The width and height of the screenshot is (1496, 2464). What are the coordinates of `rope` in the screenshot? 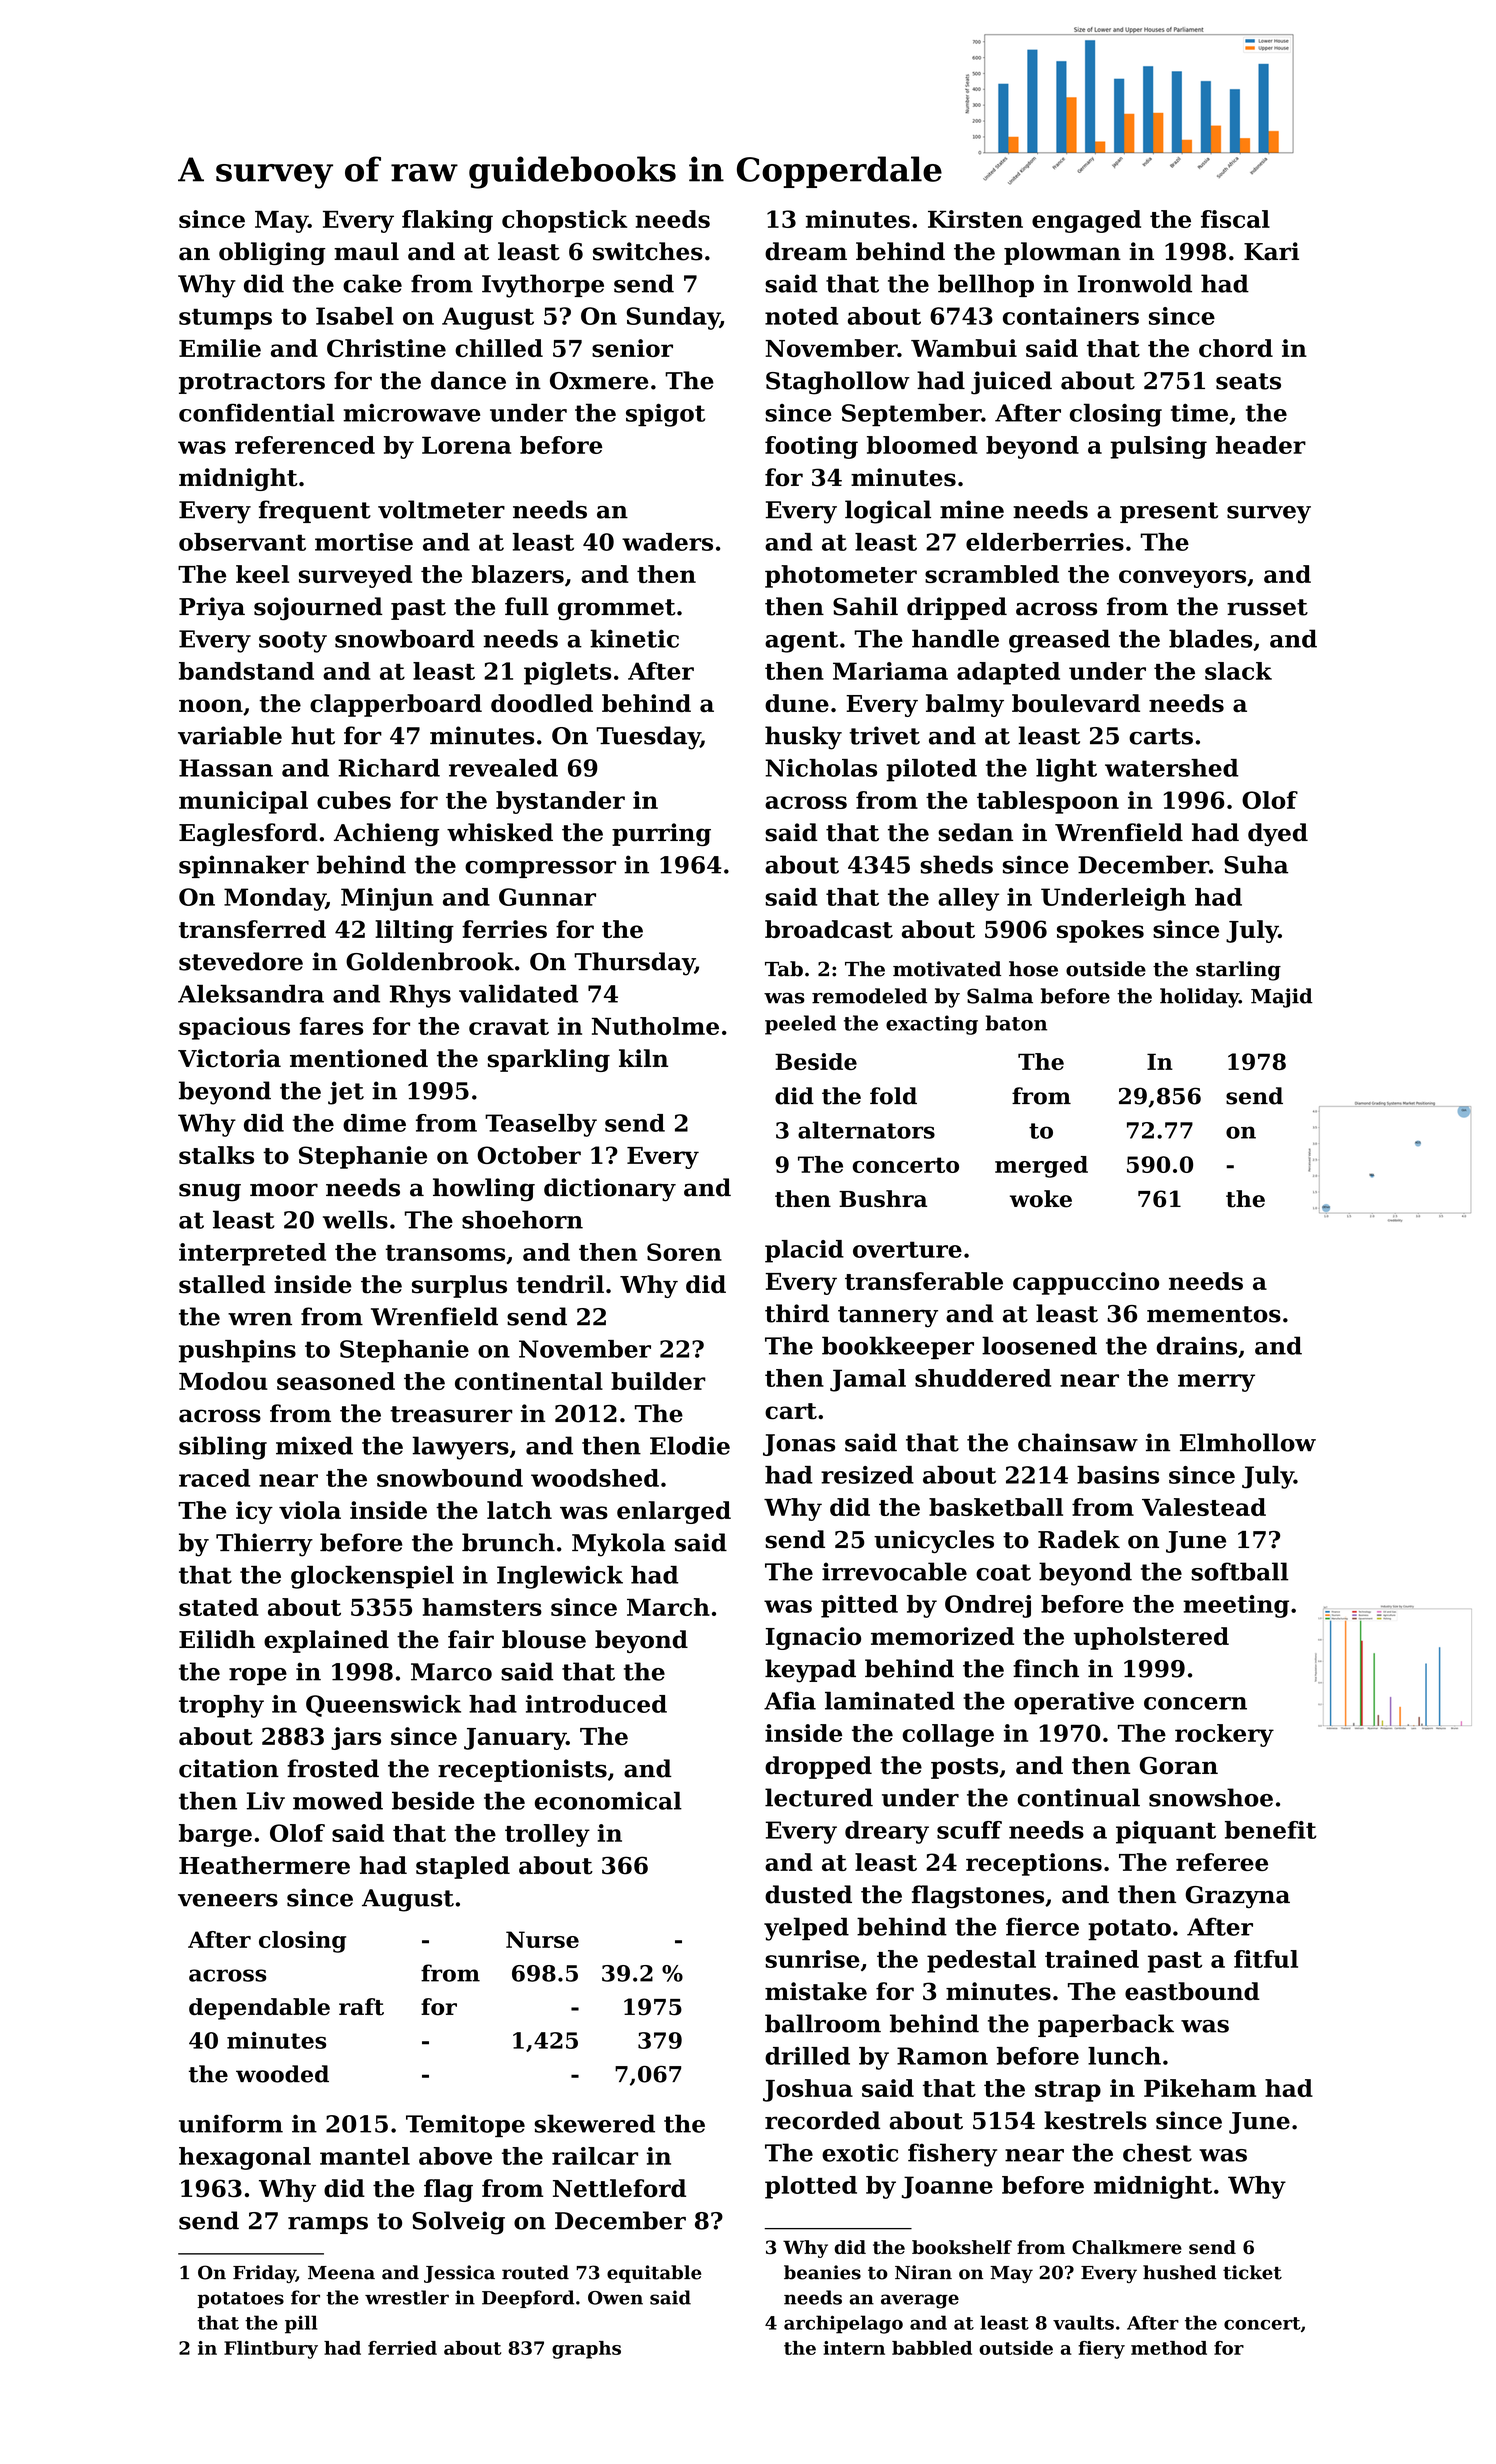 It's located at (258, 1676).
